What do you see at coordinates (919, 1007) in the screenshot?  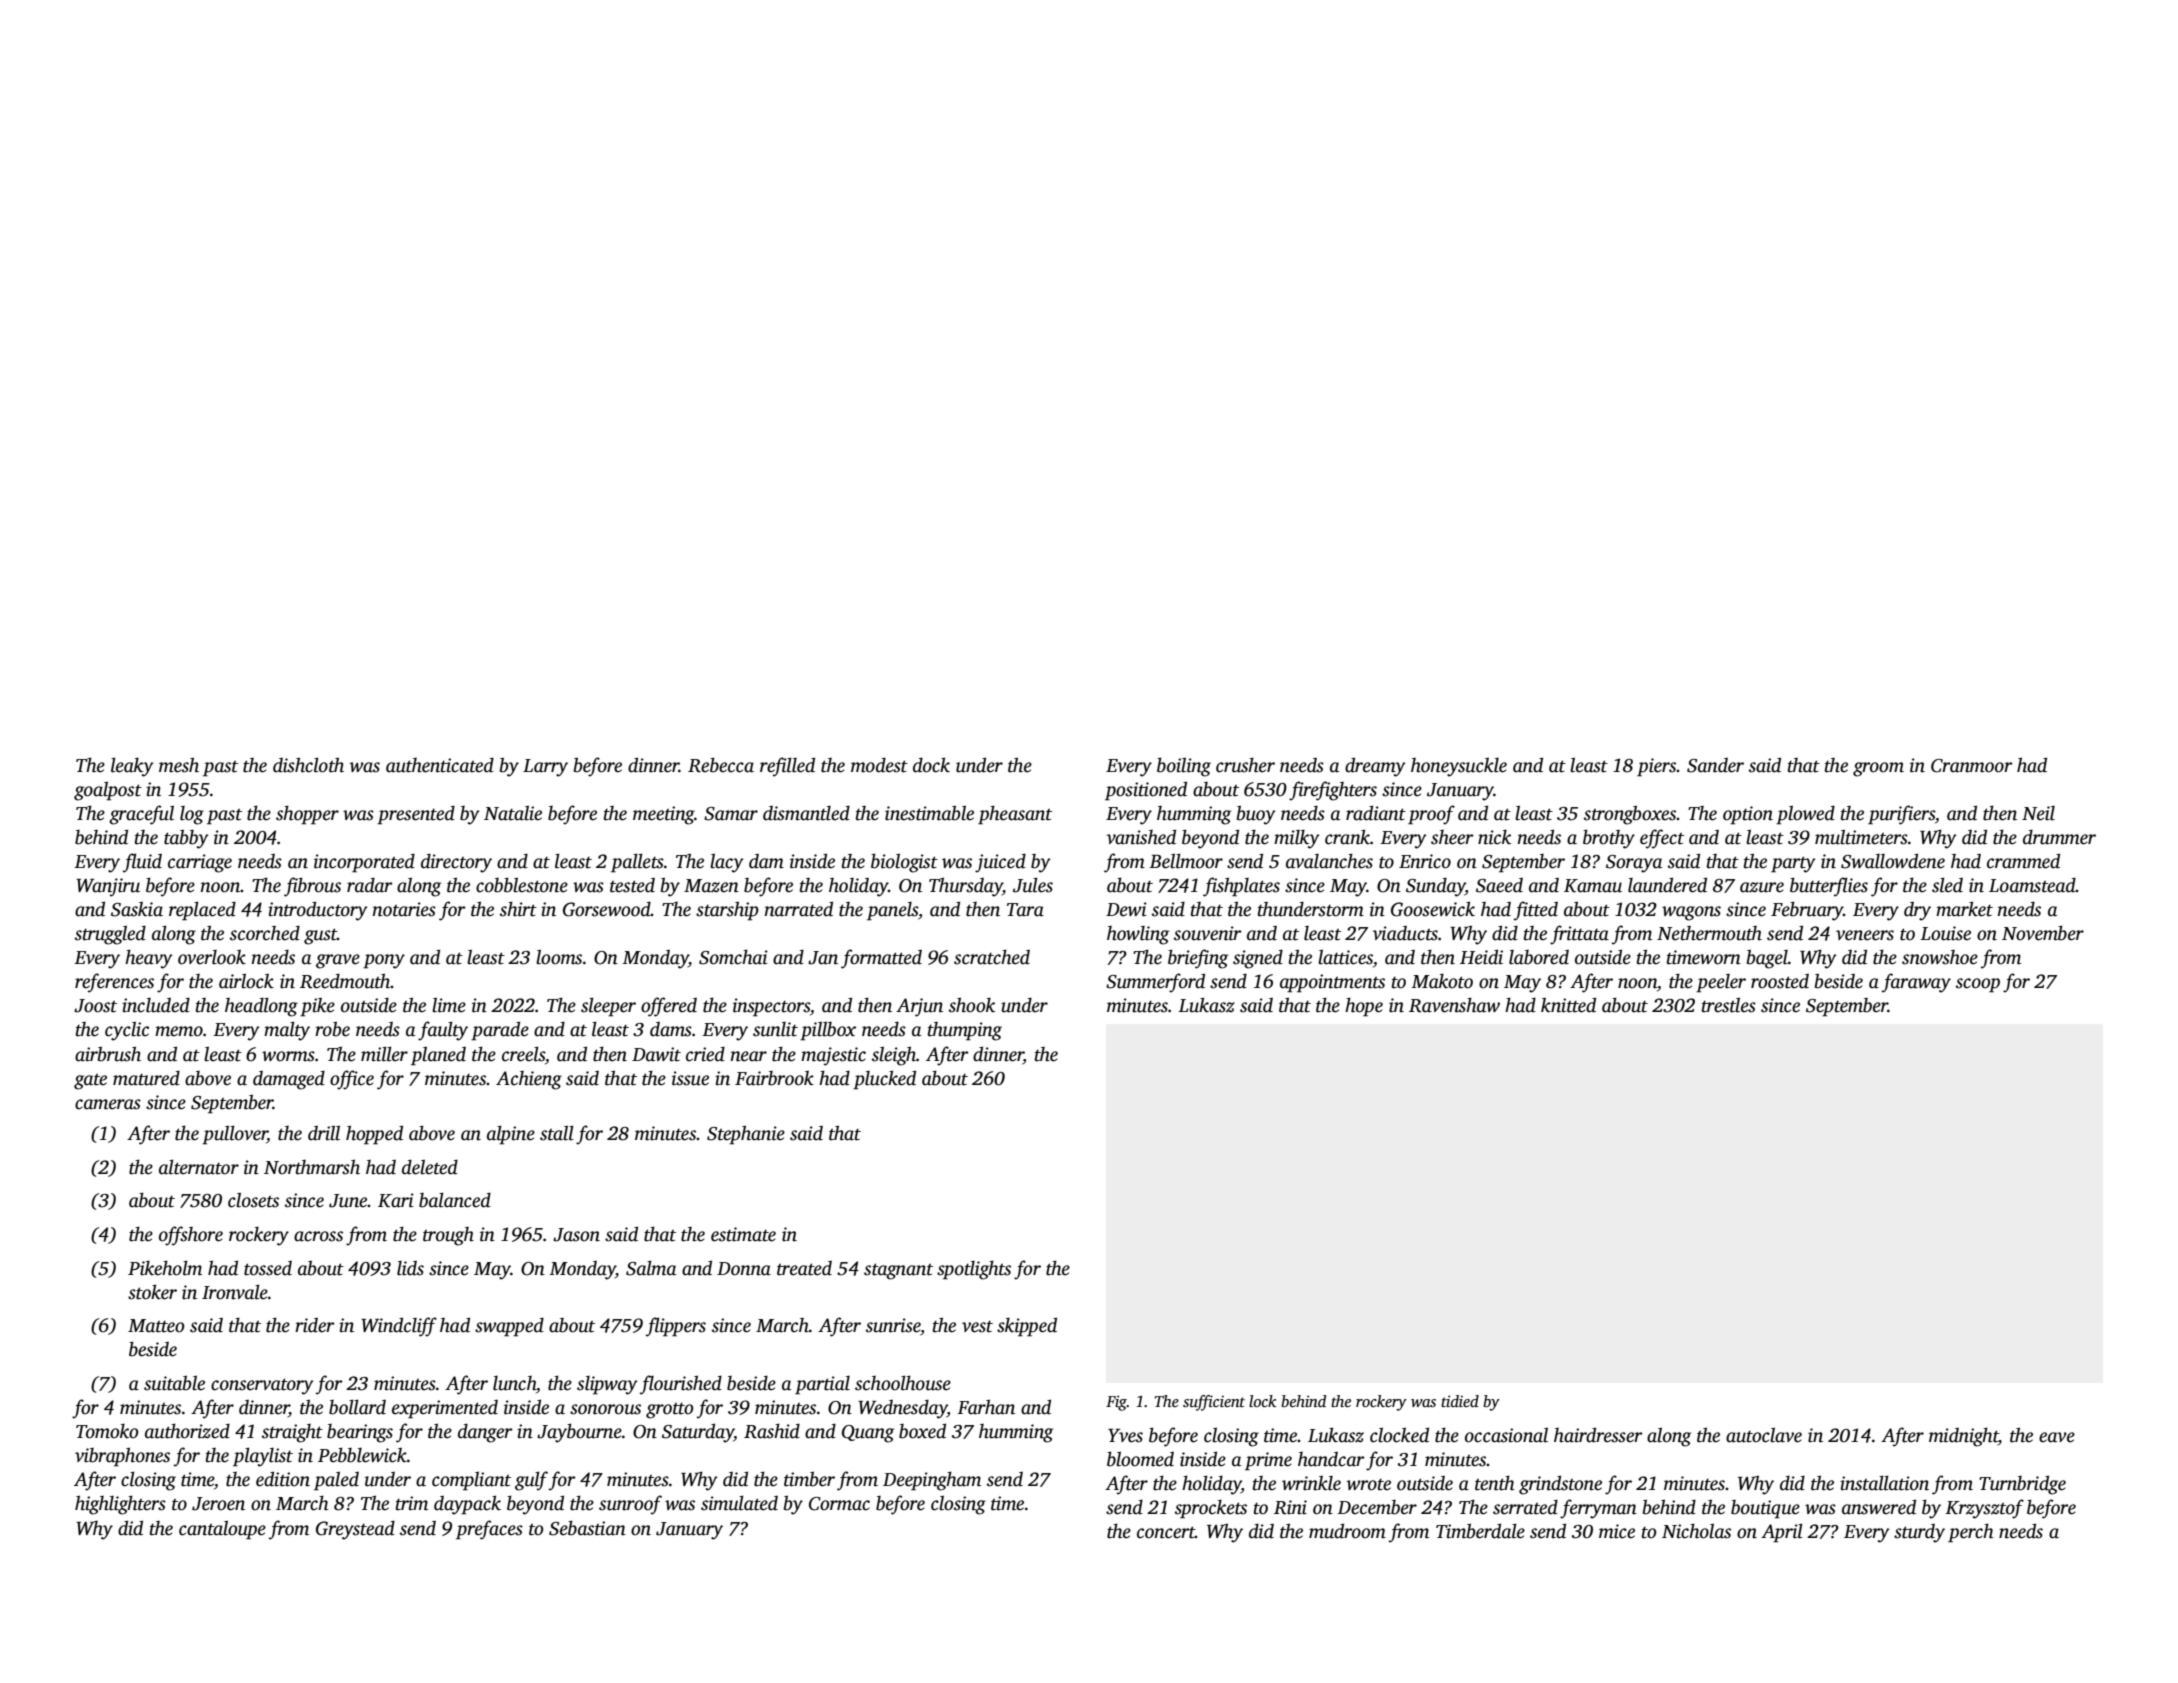 I see `Arjun` at bounding box center [919, 1007].
